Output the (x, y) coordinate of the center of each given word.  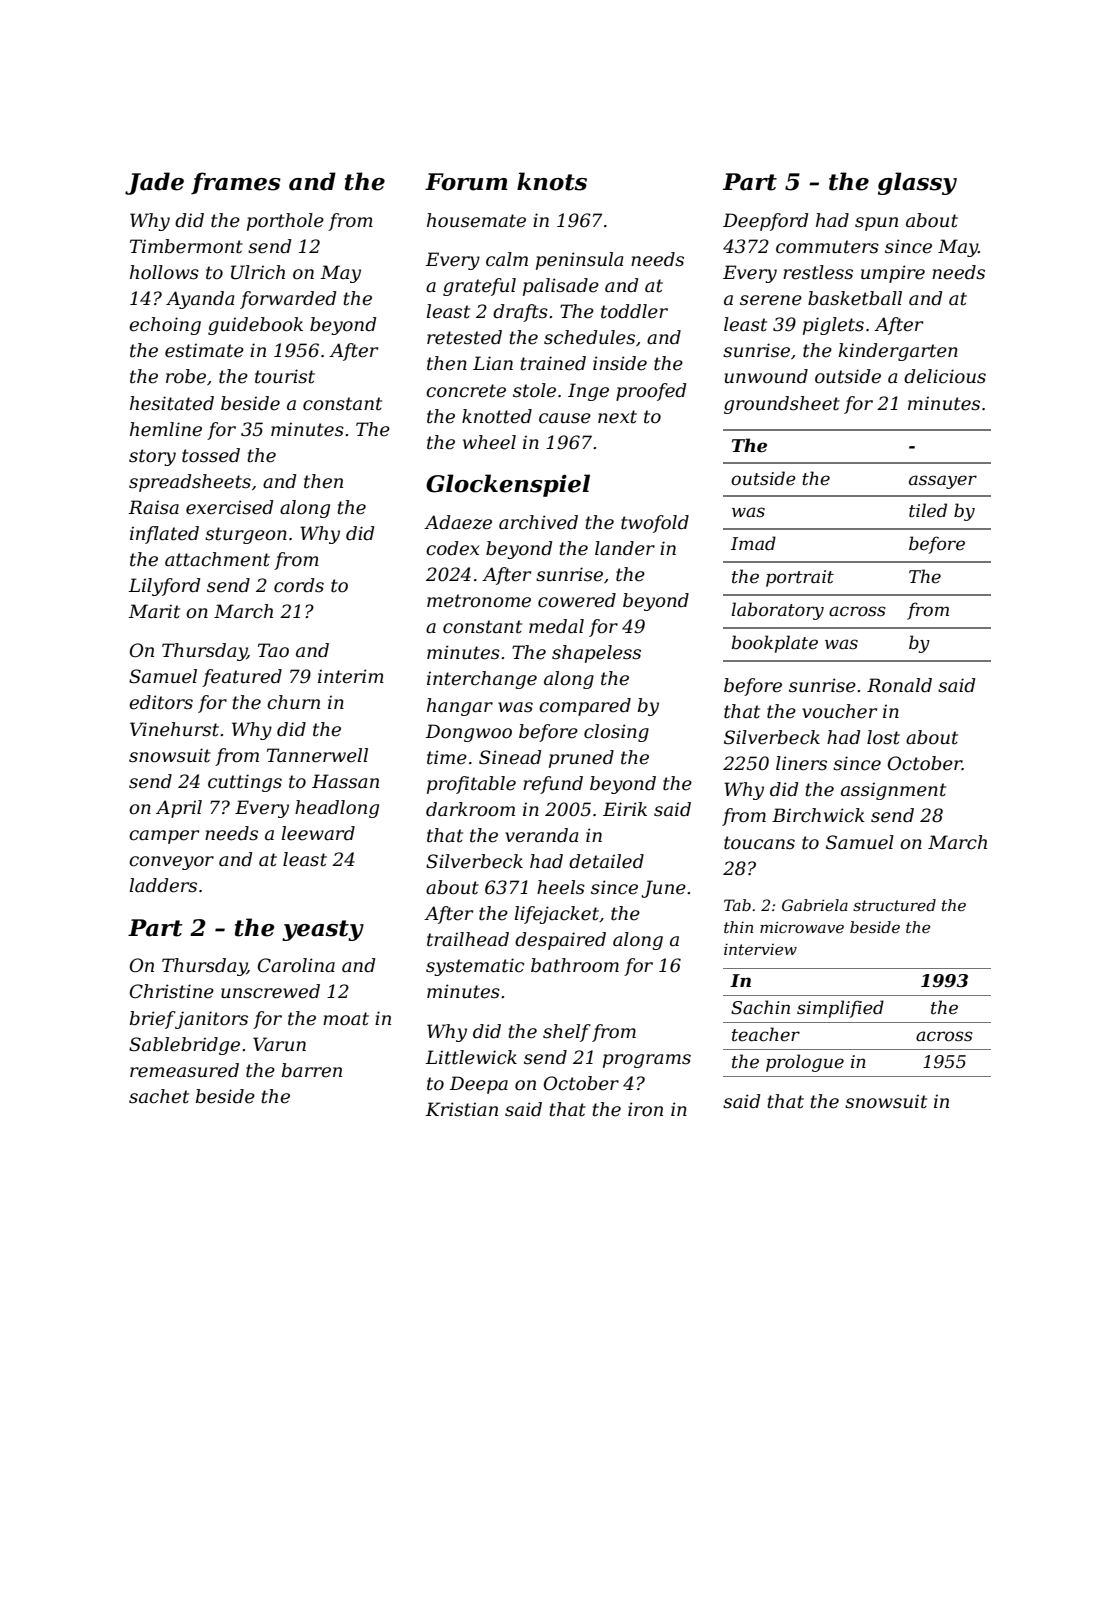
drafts (520, 313)
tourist (285, 376)
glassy (917, 183)
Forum (466, 182)
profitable (471, 785)
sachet (159, 1096)
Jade (154, 183)
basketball (855, 298)
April (179, 809)
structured (894, 905)
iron (645, 1109)
